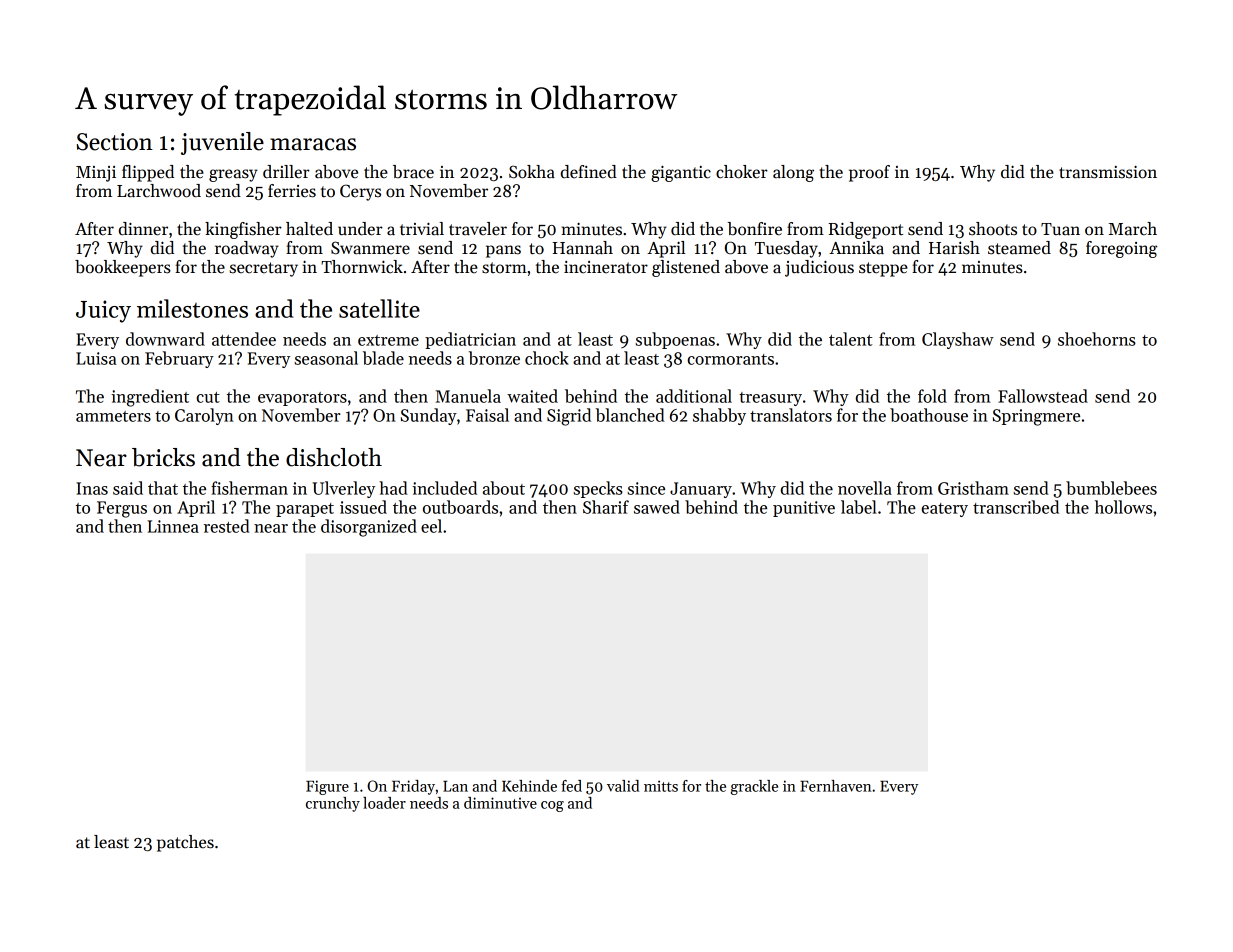 This screenshot has width=1233, height=952. Describe the element at coordinates (334, 457) in the screenshot. I see `dishcloth` at that location.
